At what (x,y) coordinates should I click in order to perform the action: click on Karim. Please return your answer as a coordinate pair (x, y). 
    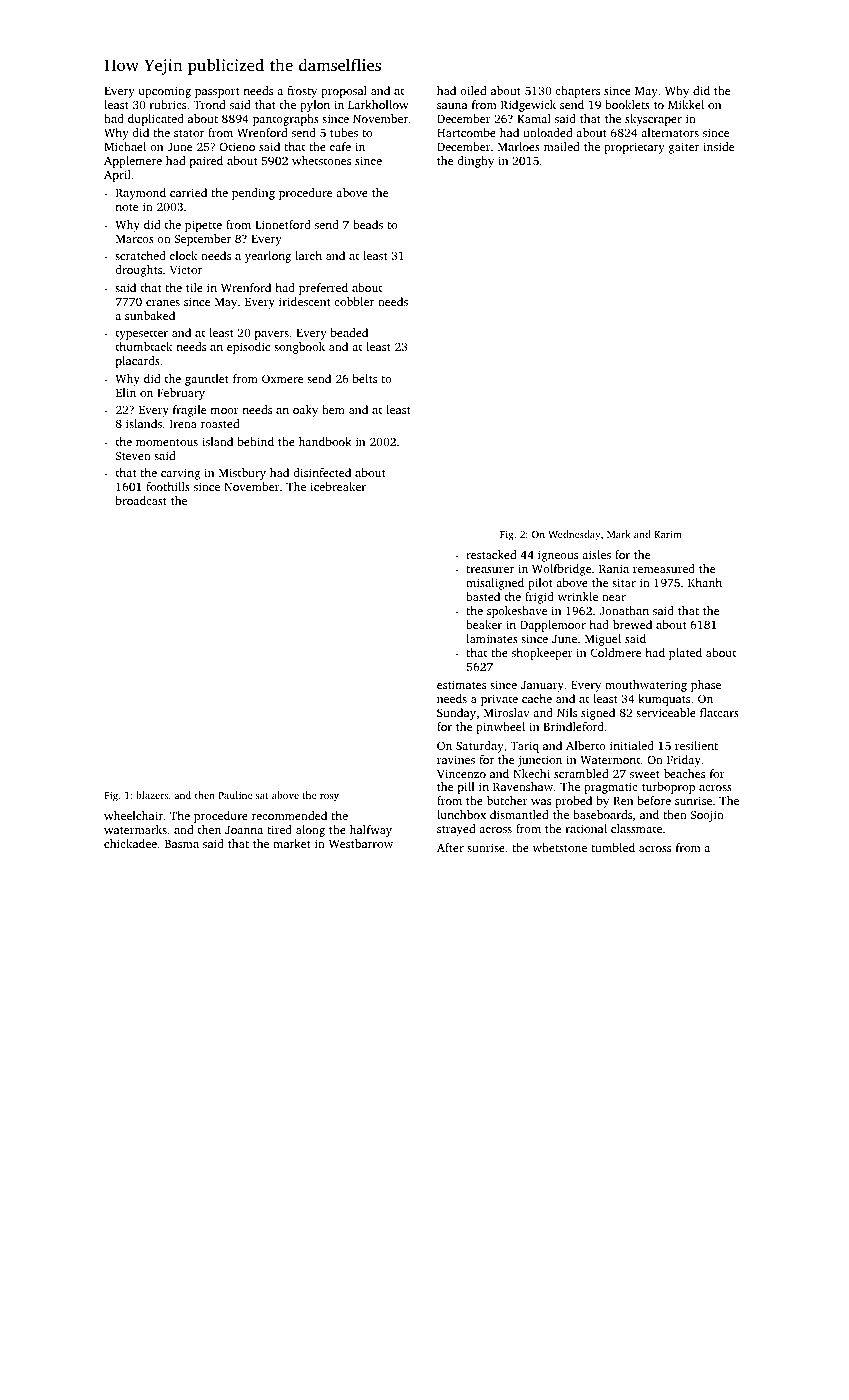
    Looking at the image, I should click on (668, 534).
